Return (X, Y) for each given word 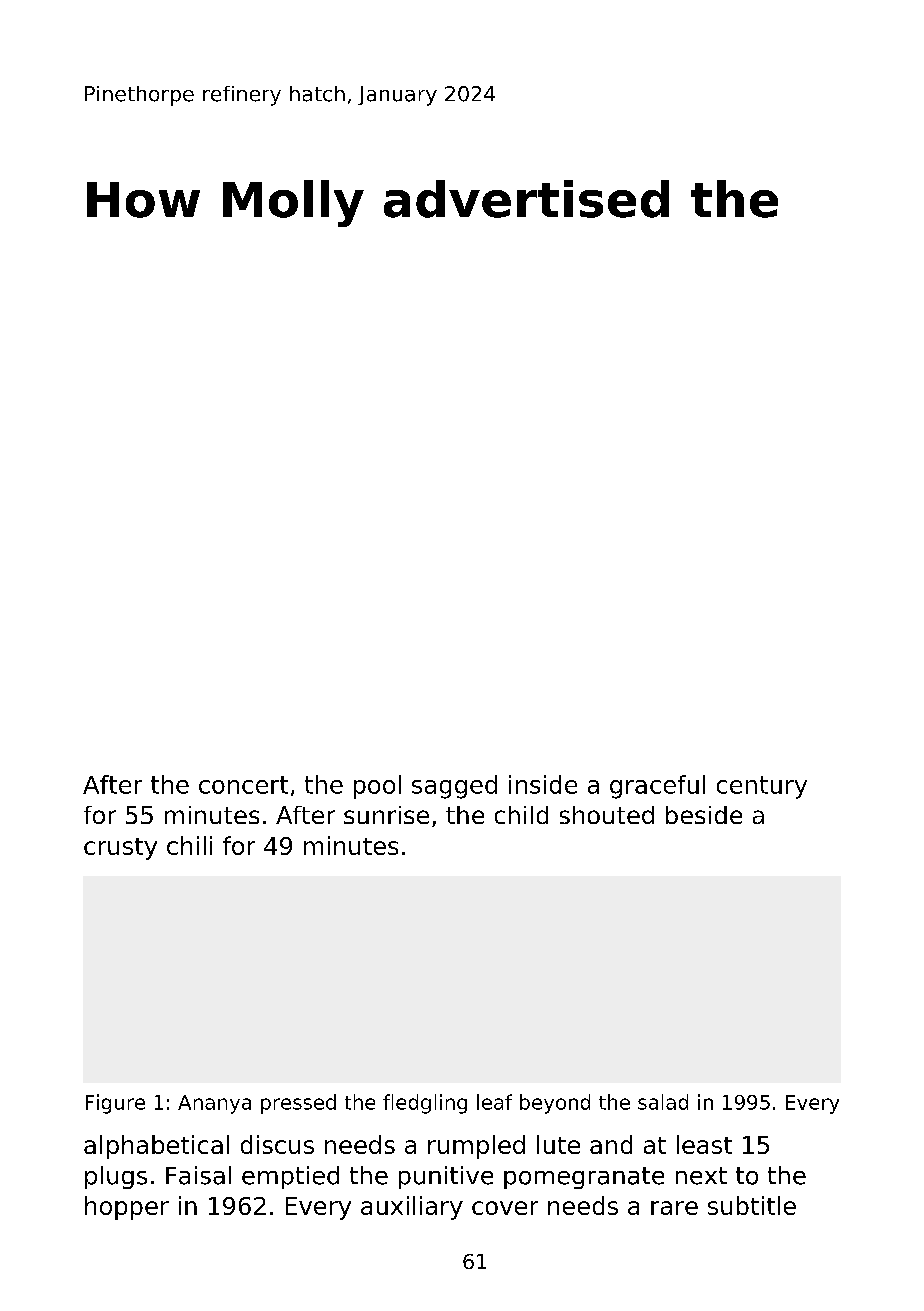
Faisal (198, 1175)
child (521, 815)
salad (663, 1102)
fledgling (425, 1104)
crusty (120, 849)
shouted (607, 815)
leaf (494, 1102)
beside (704, 815)
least (704, 1144)
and (611, 1144)
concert (243, 785)
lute (558, 1144)
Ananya (214, 1104)
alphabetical (156, 1147)
